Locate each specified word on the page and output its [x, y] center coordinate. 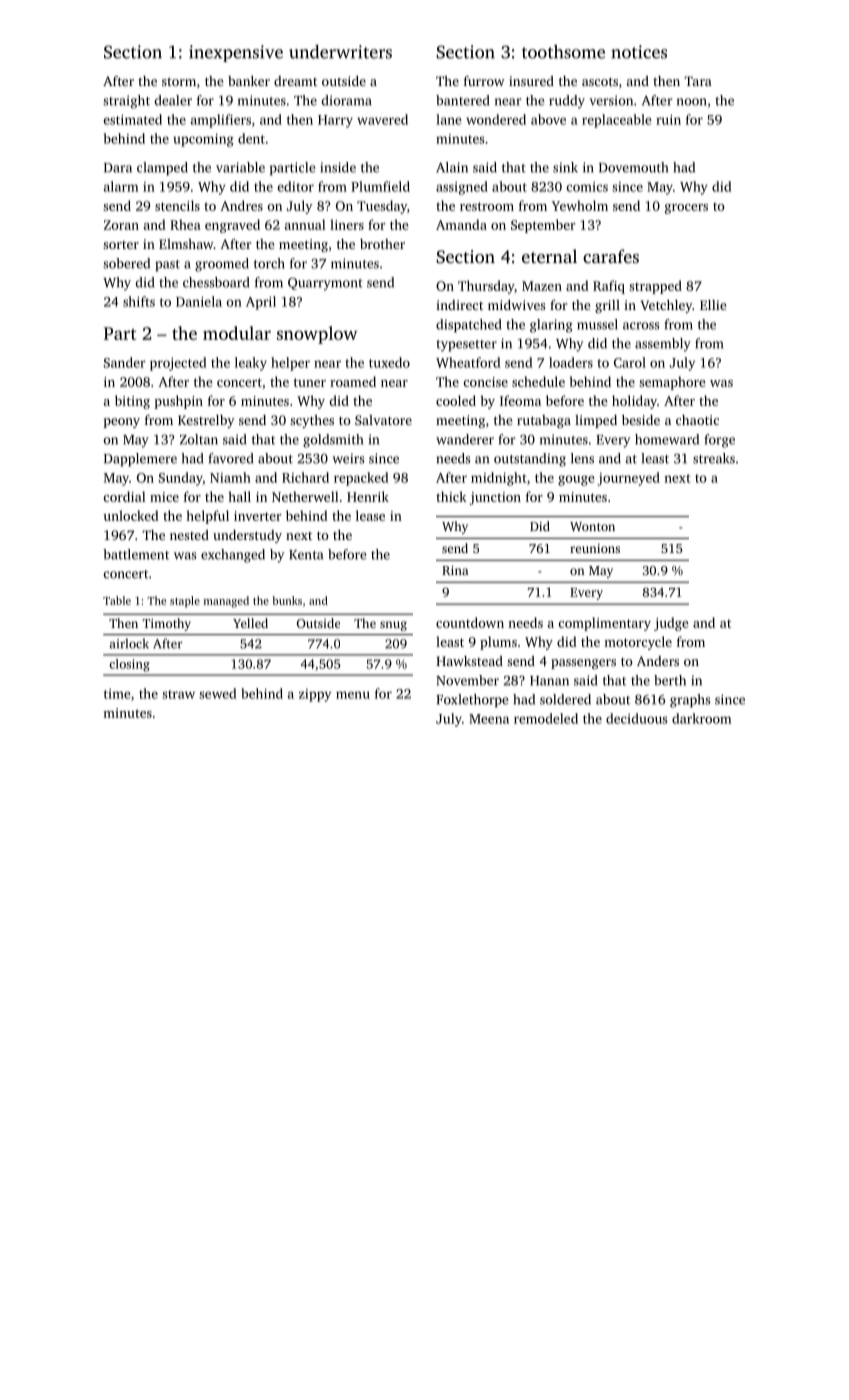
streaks [714, 458]
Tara [698, 81]
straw [178, 694]
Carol [630, 362]
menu [353, 695]
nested [189, 535]
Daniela [199, 301]
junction [495, 498]
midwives [516, 305]
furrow [484, 81]
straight [126, 102]
